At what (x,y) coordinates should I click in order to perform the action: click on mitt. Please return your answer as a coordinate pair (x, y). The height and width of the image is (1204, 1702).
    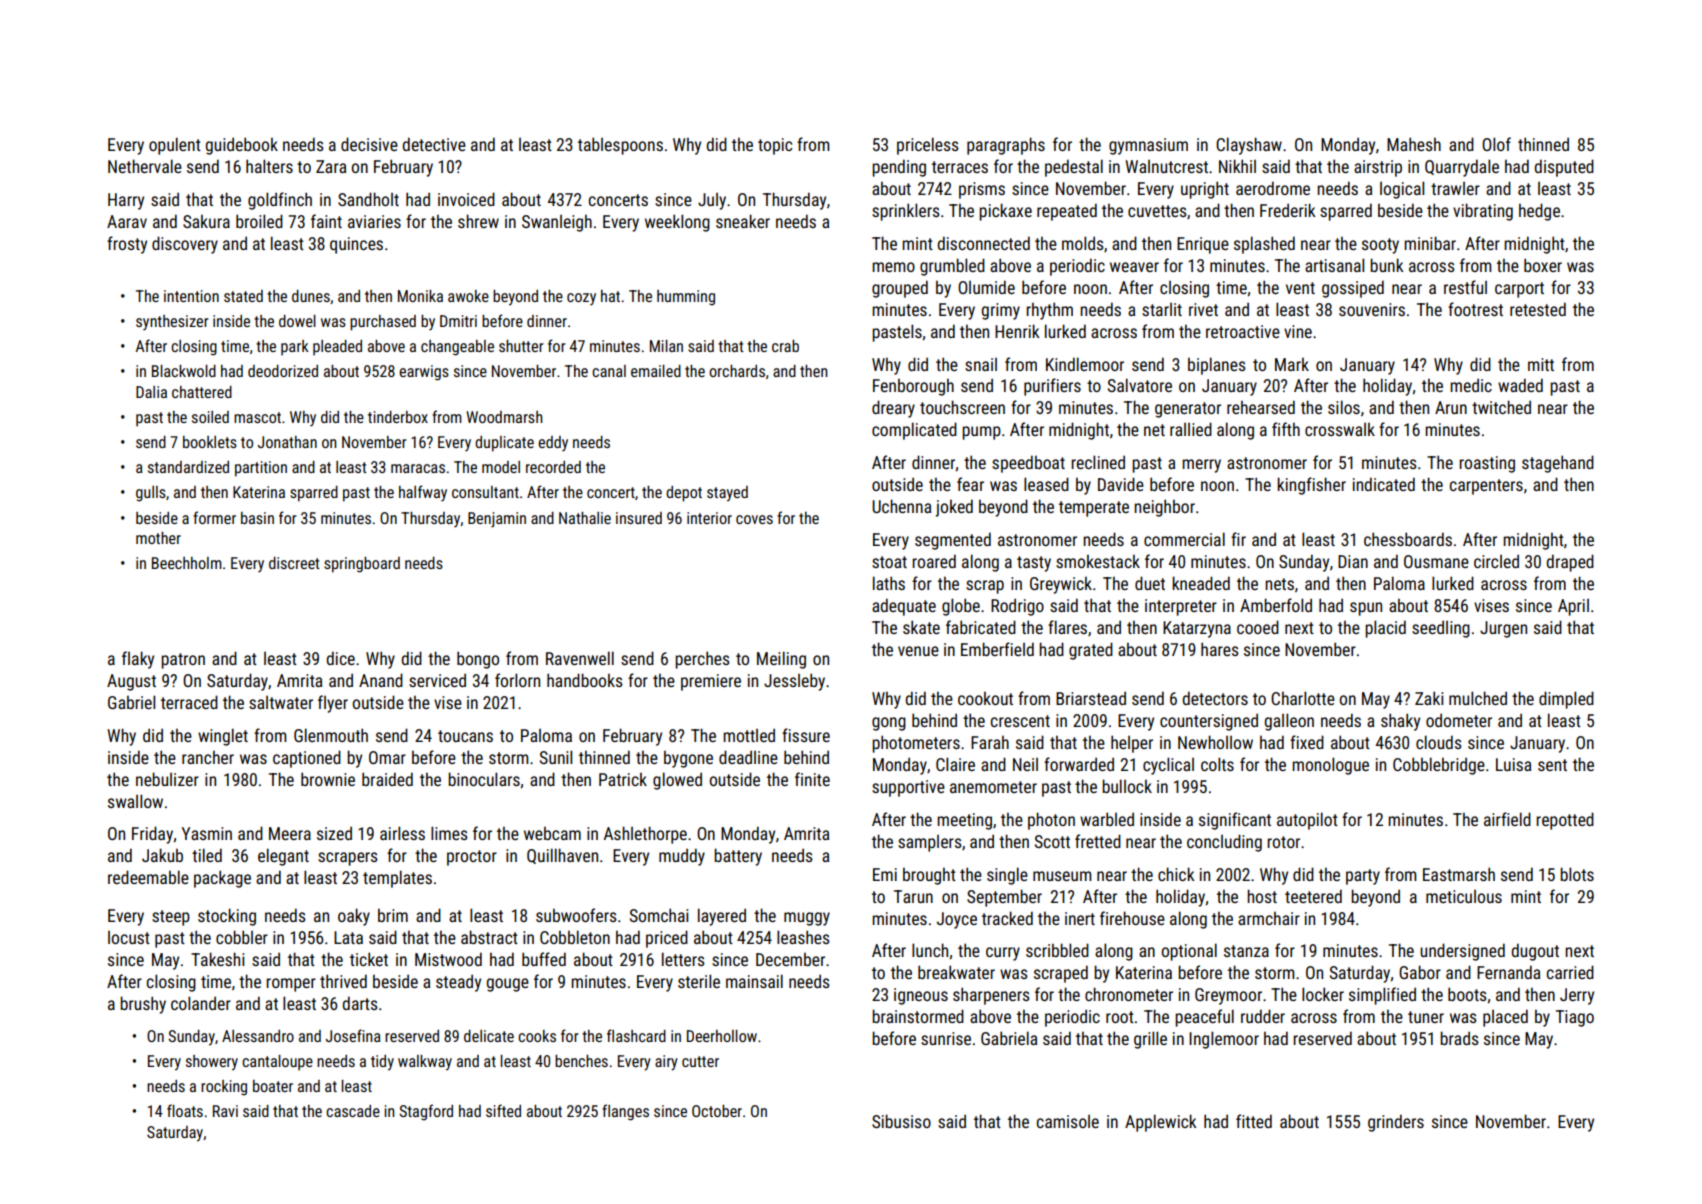
    Looking at the image, I should click on (1541, 364).
